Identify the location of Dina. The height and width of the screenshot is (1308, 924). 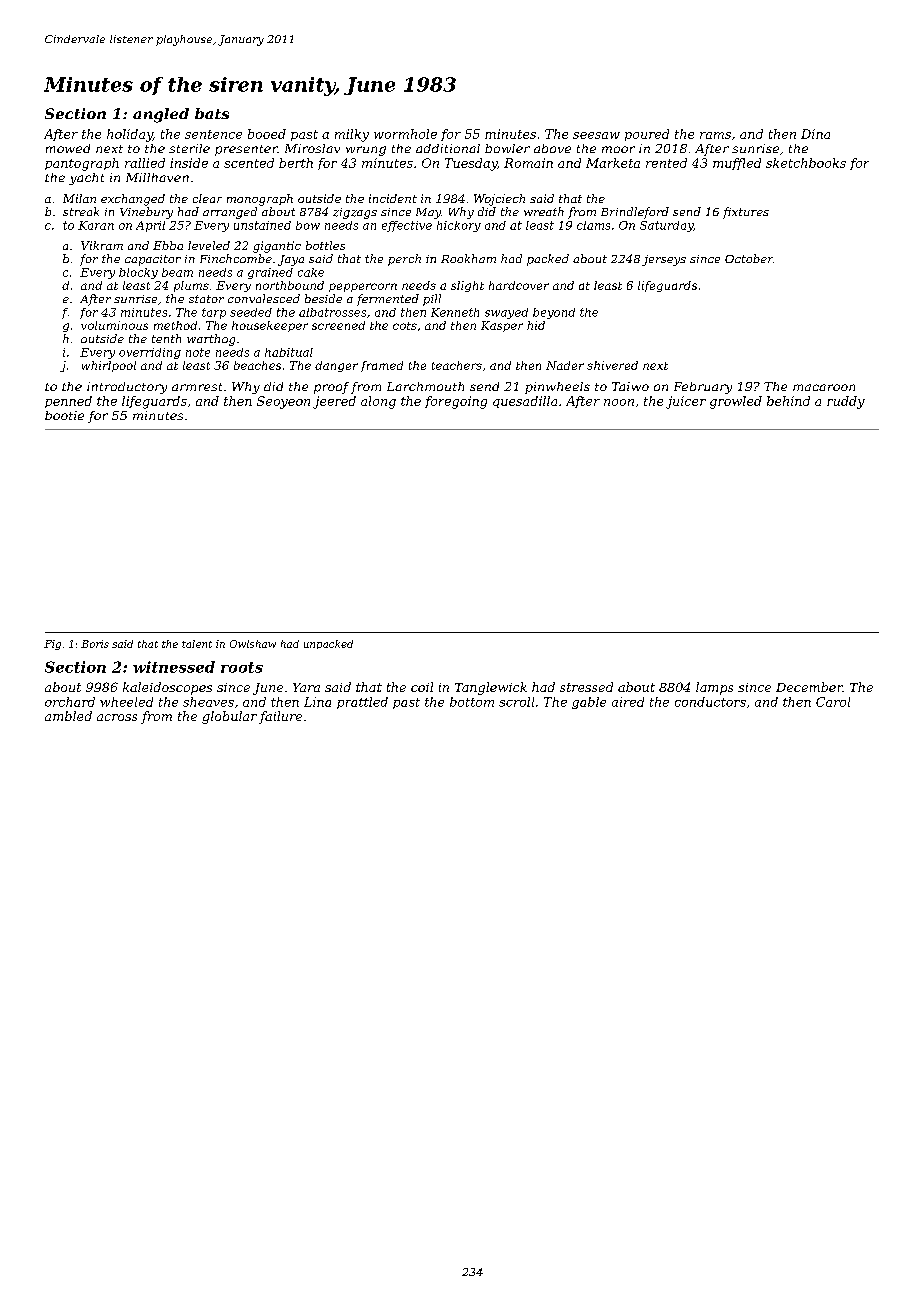
(815, 134).
